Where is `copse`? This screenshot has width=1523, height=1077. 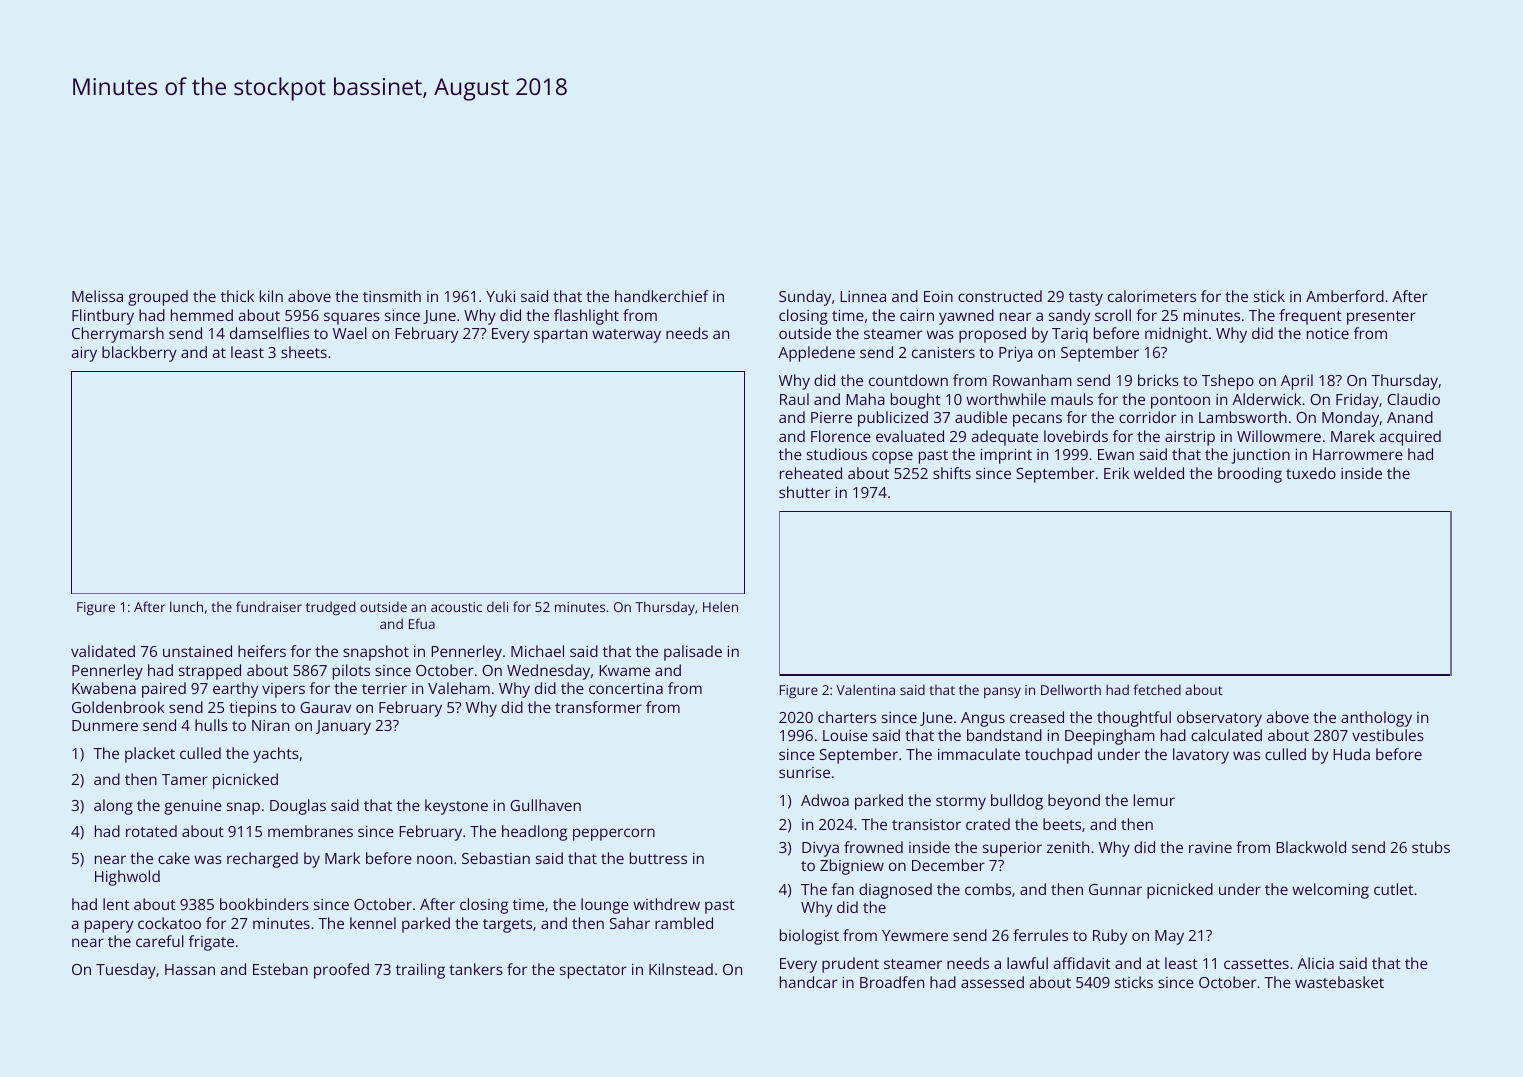 copse is located at coordinates (892, 457).
